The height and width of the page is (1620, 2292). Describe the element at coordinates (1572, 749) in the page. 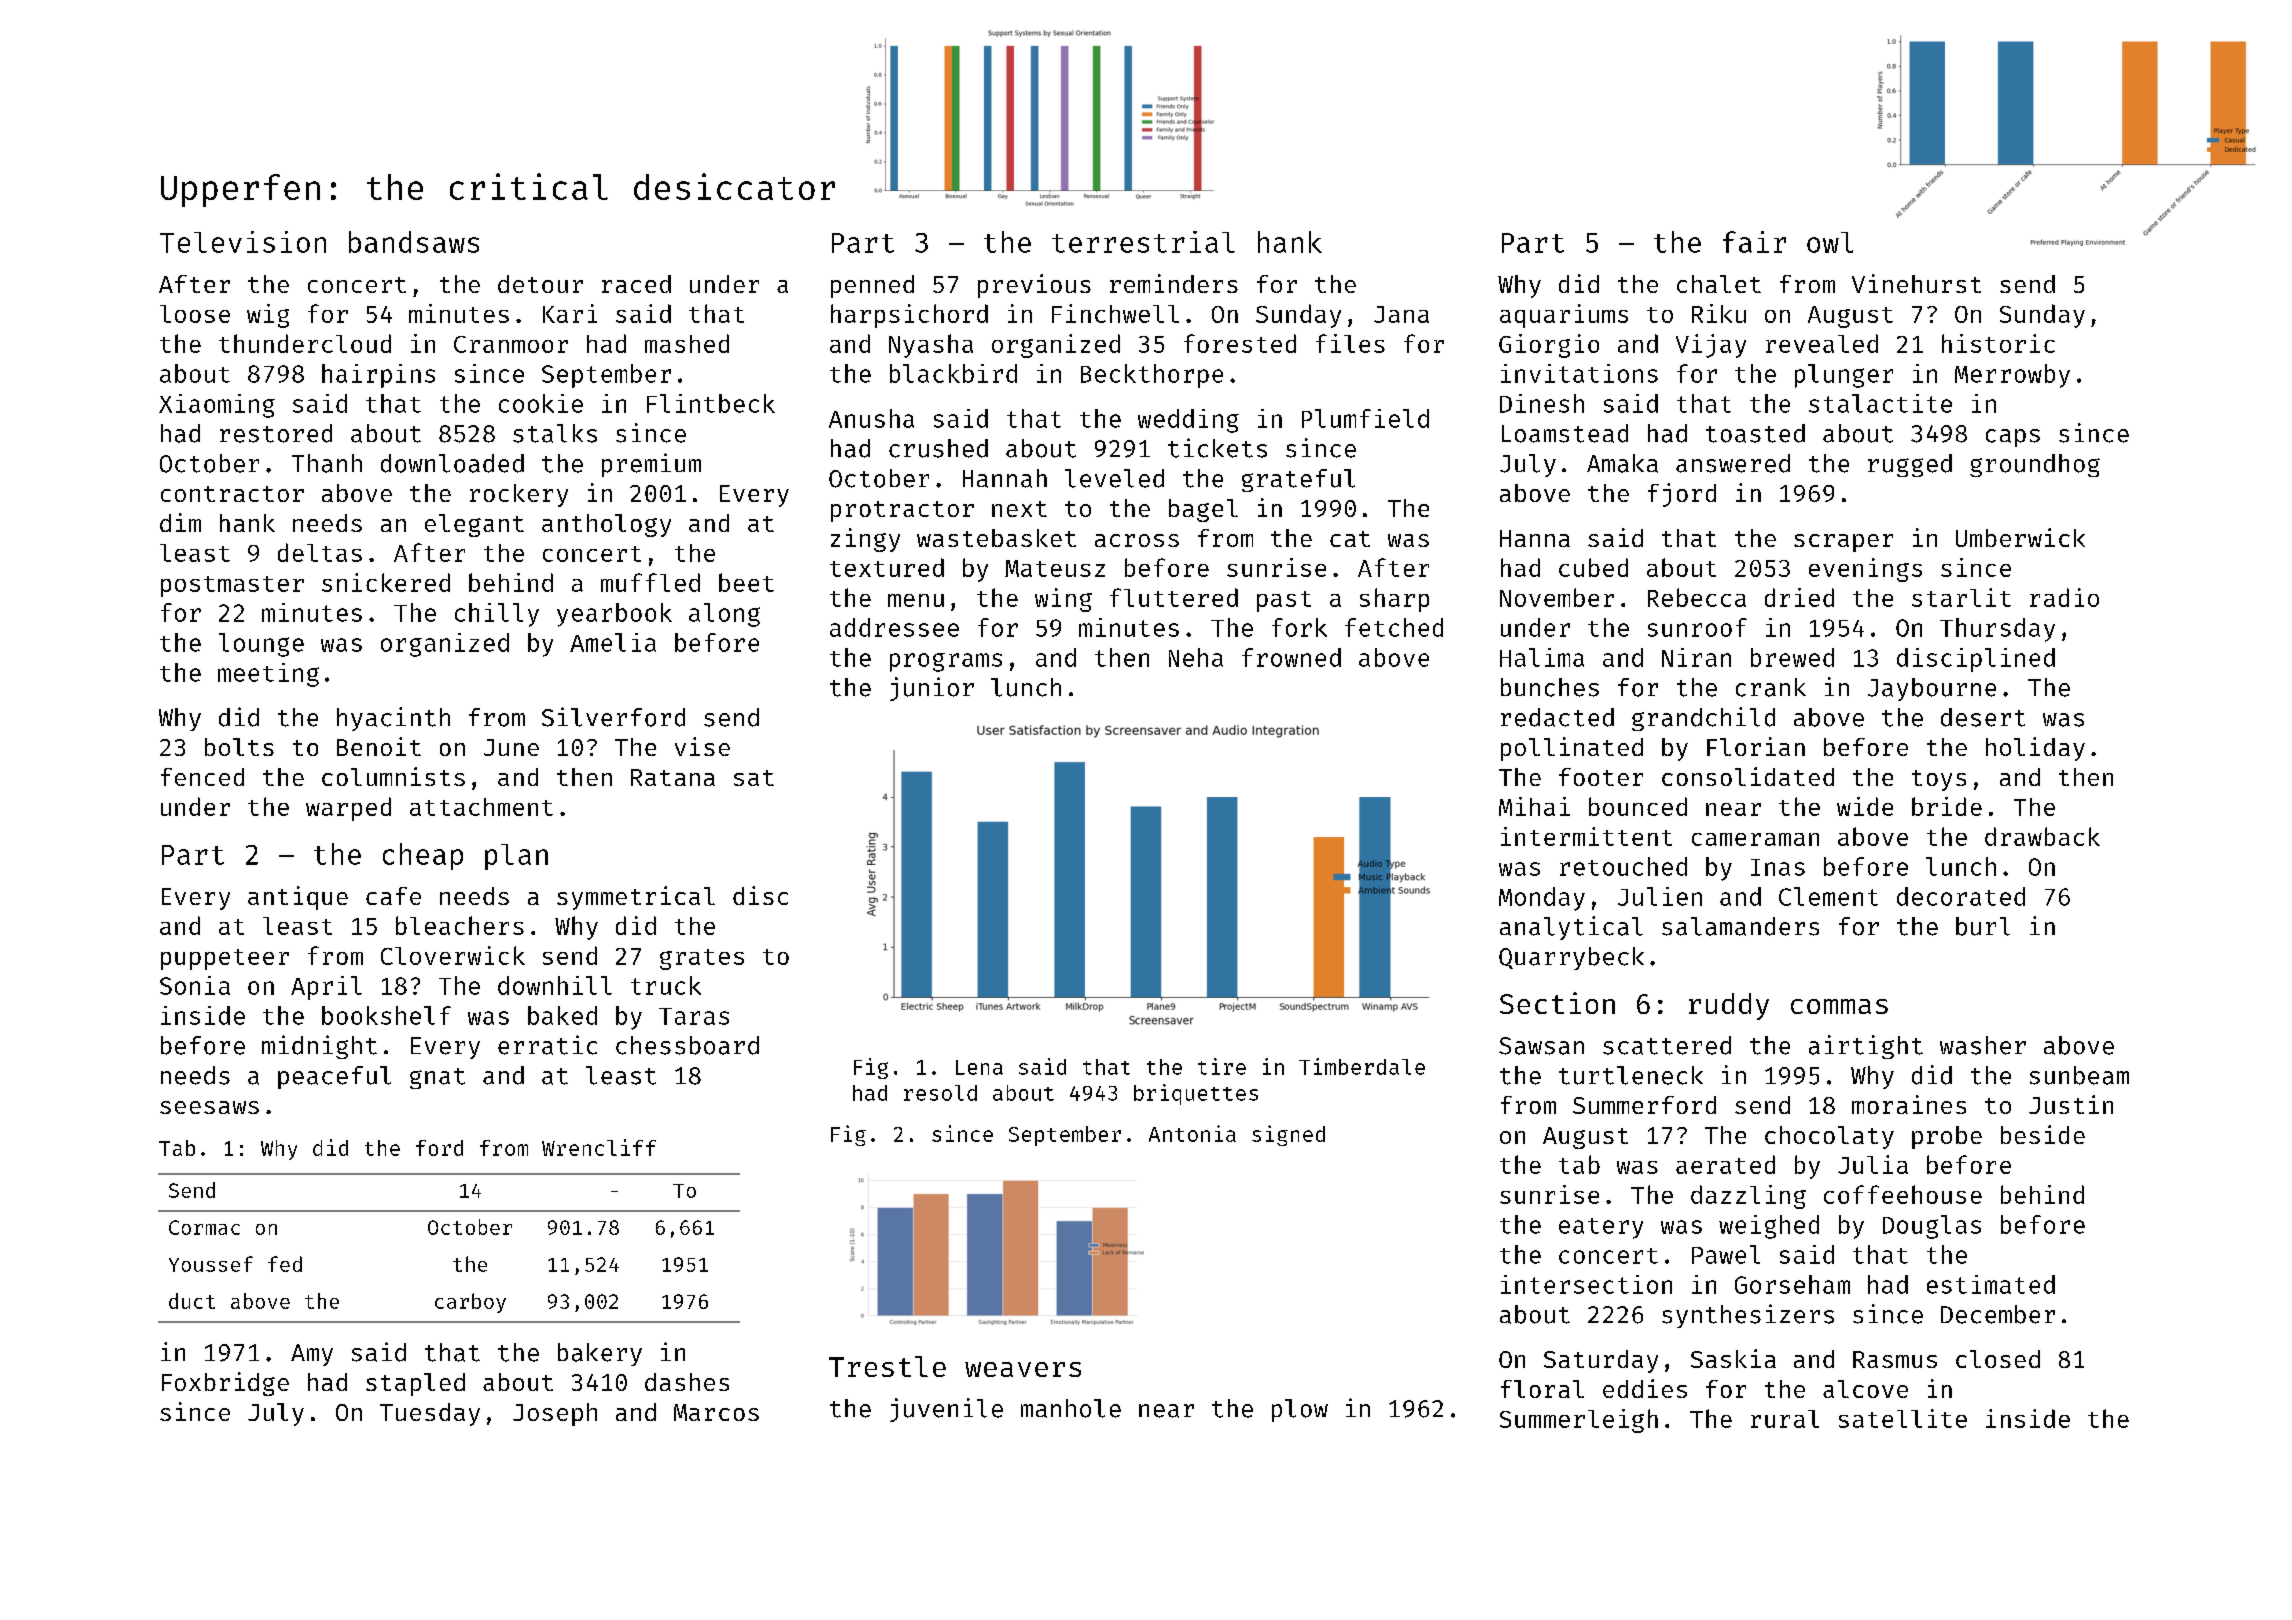

I see `pollinated` at that location.
